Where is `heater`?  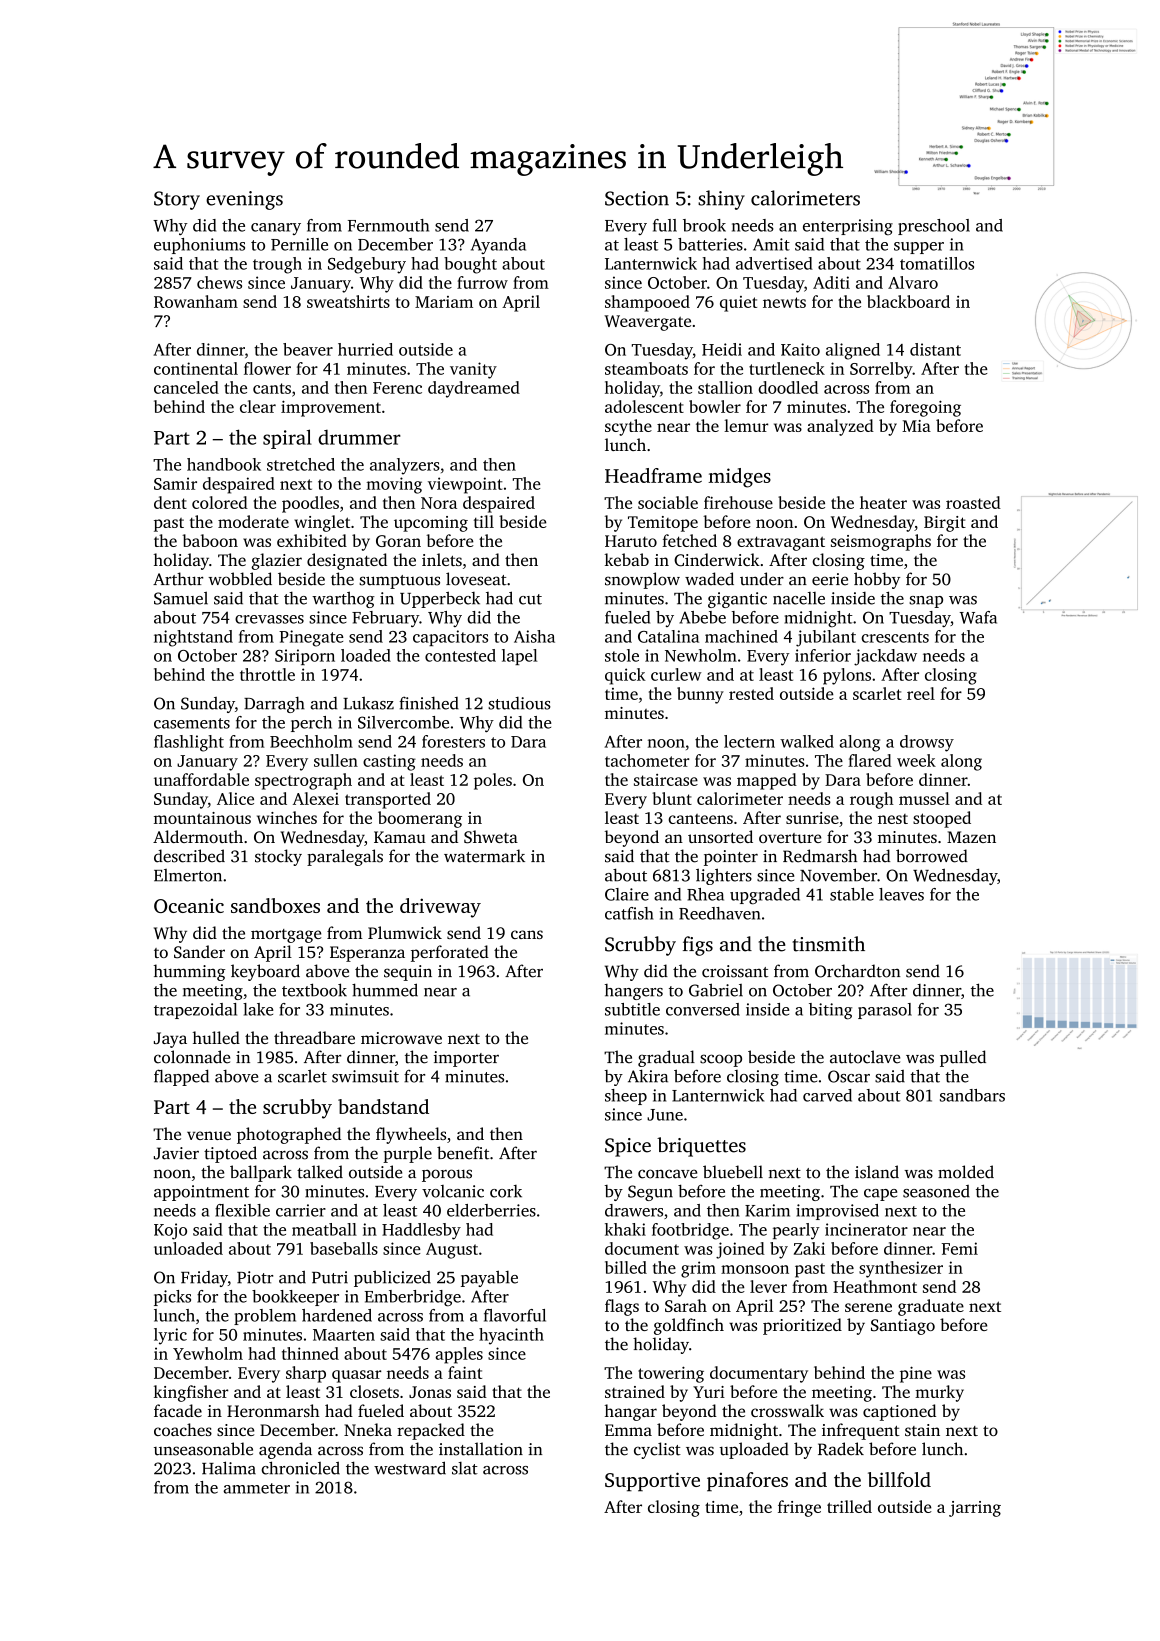
heater is located at coordinates (883, 502).
